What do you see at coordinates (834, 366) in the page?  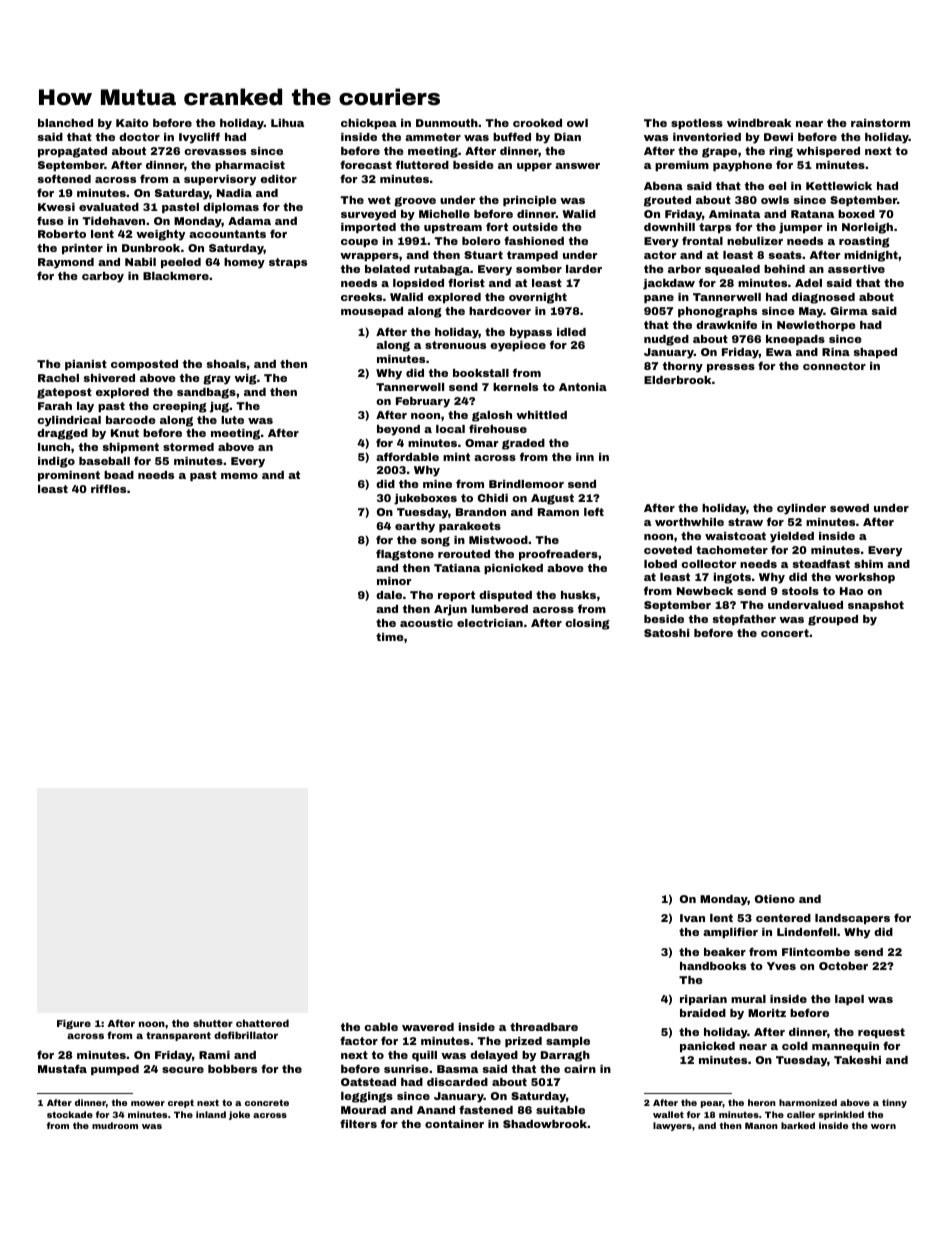 I see `connector` at bounding box center [834, 366].
